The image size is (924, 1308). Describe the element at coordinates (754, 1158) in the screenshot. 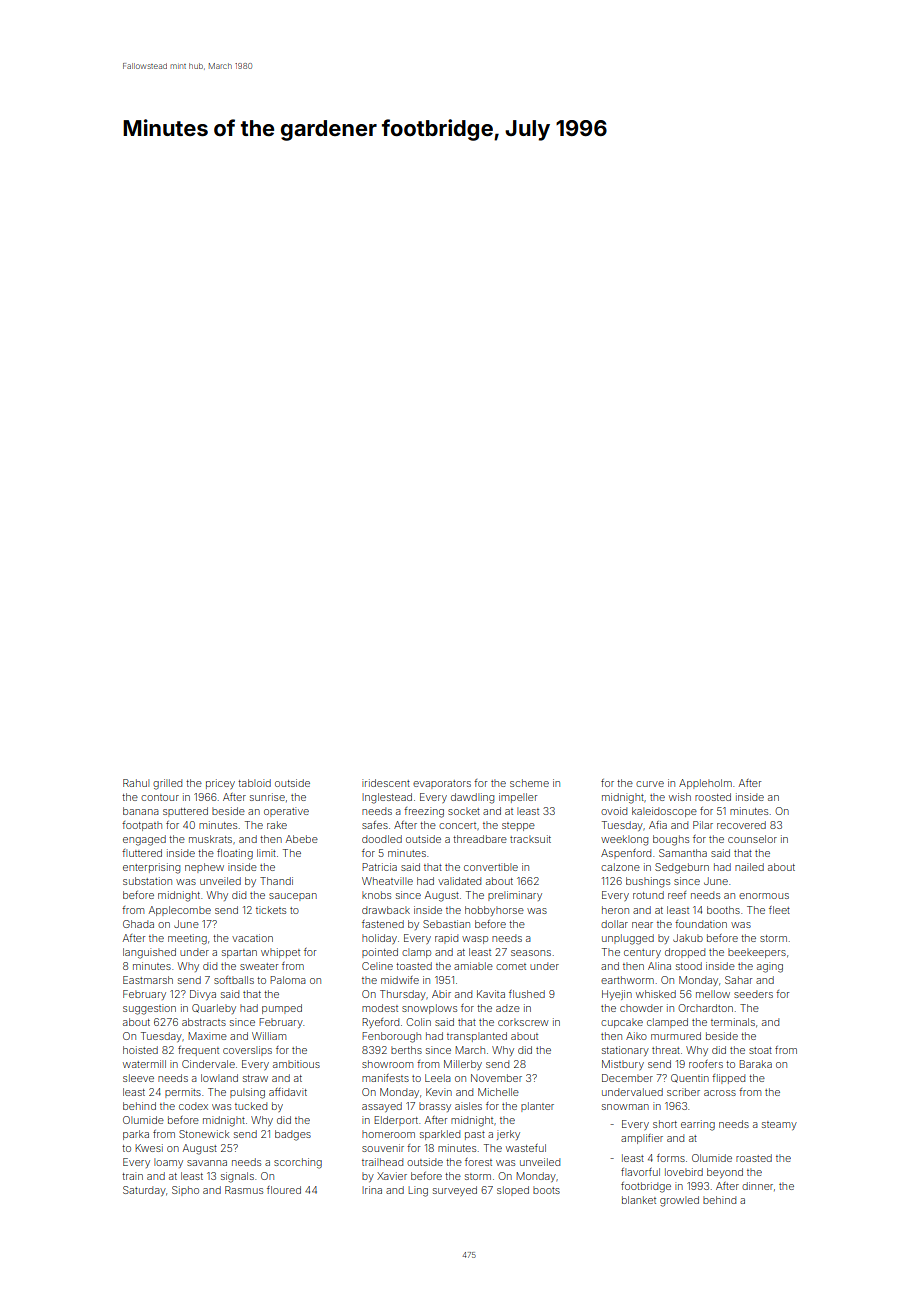

I see `roasted` at that location.
